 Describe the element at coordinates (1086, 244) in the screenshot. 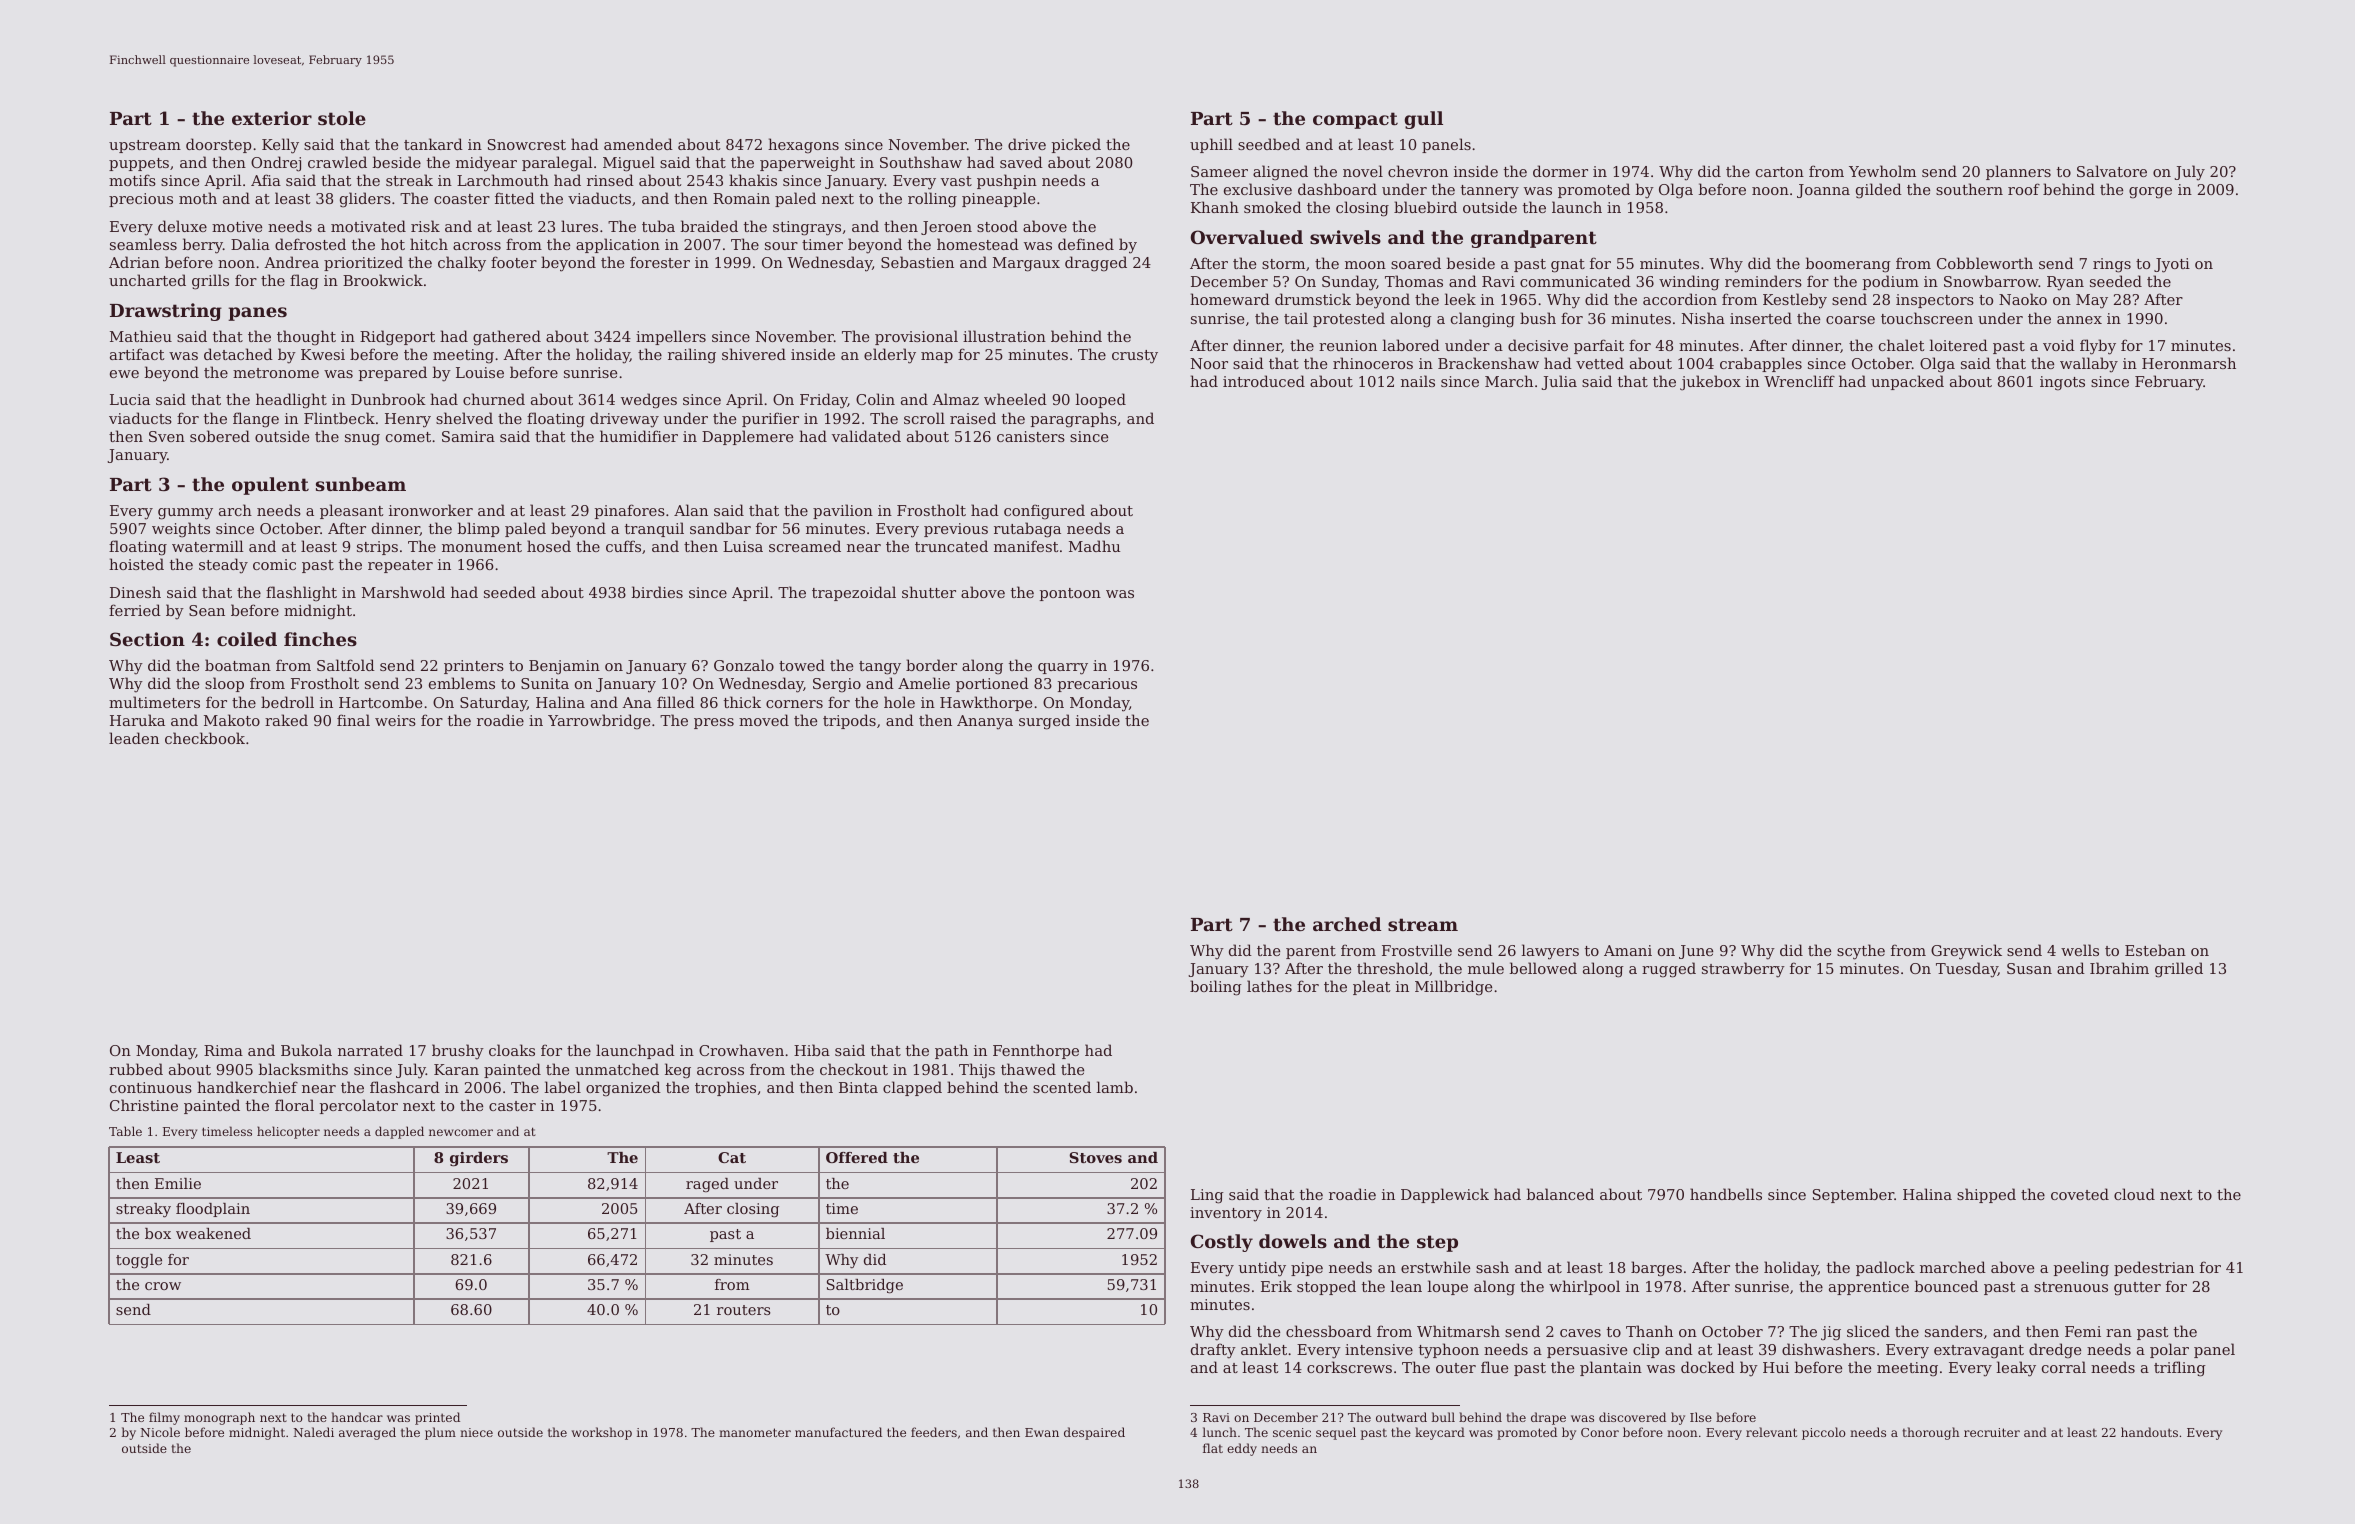

I see `defined` at that location.
